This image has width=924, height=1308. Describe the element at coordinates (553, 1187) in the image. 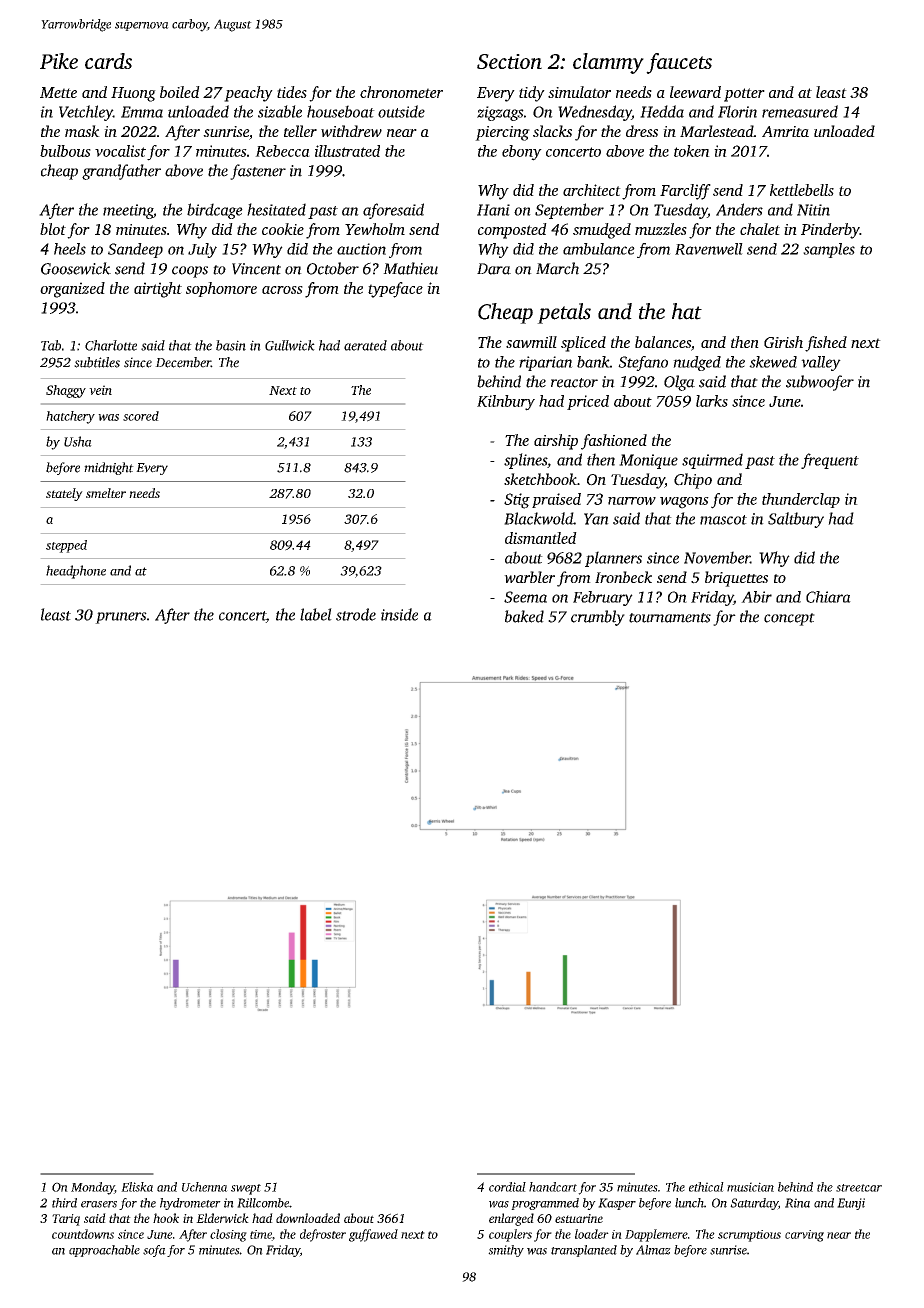

I see `handcart` at that location.
